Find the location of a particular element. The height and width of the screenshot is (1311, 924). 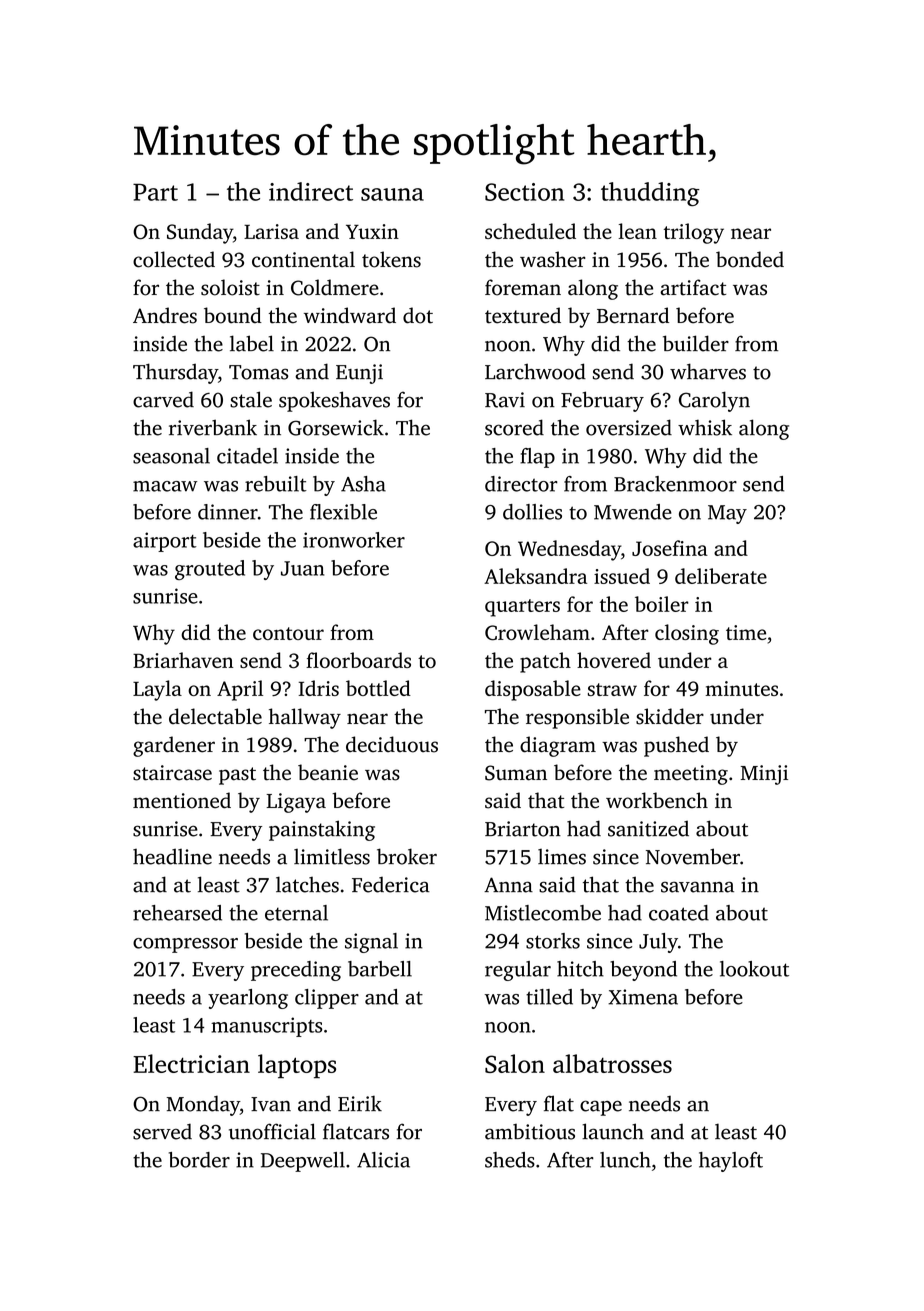

disposable is located at coordinates (533, 690).
